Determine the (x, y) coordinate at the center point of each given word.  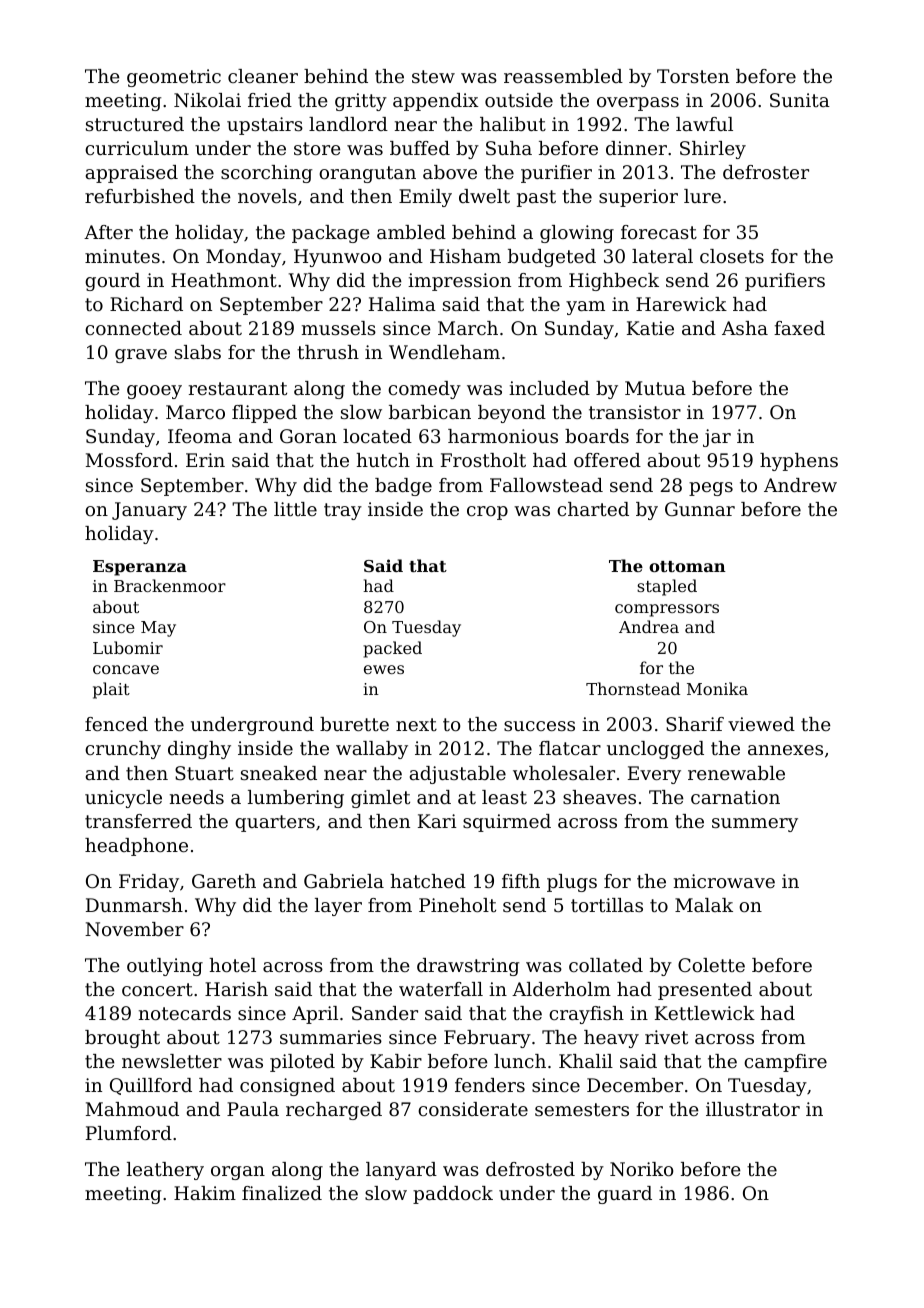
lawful (704, 124)
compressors (667, 610)
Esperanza (140, 568)
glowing (577, 234)
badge (403, 487)
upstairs (265, 126)
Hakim (205, 1193)
